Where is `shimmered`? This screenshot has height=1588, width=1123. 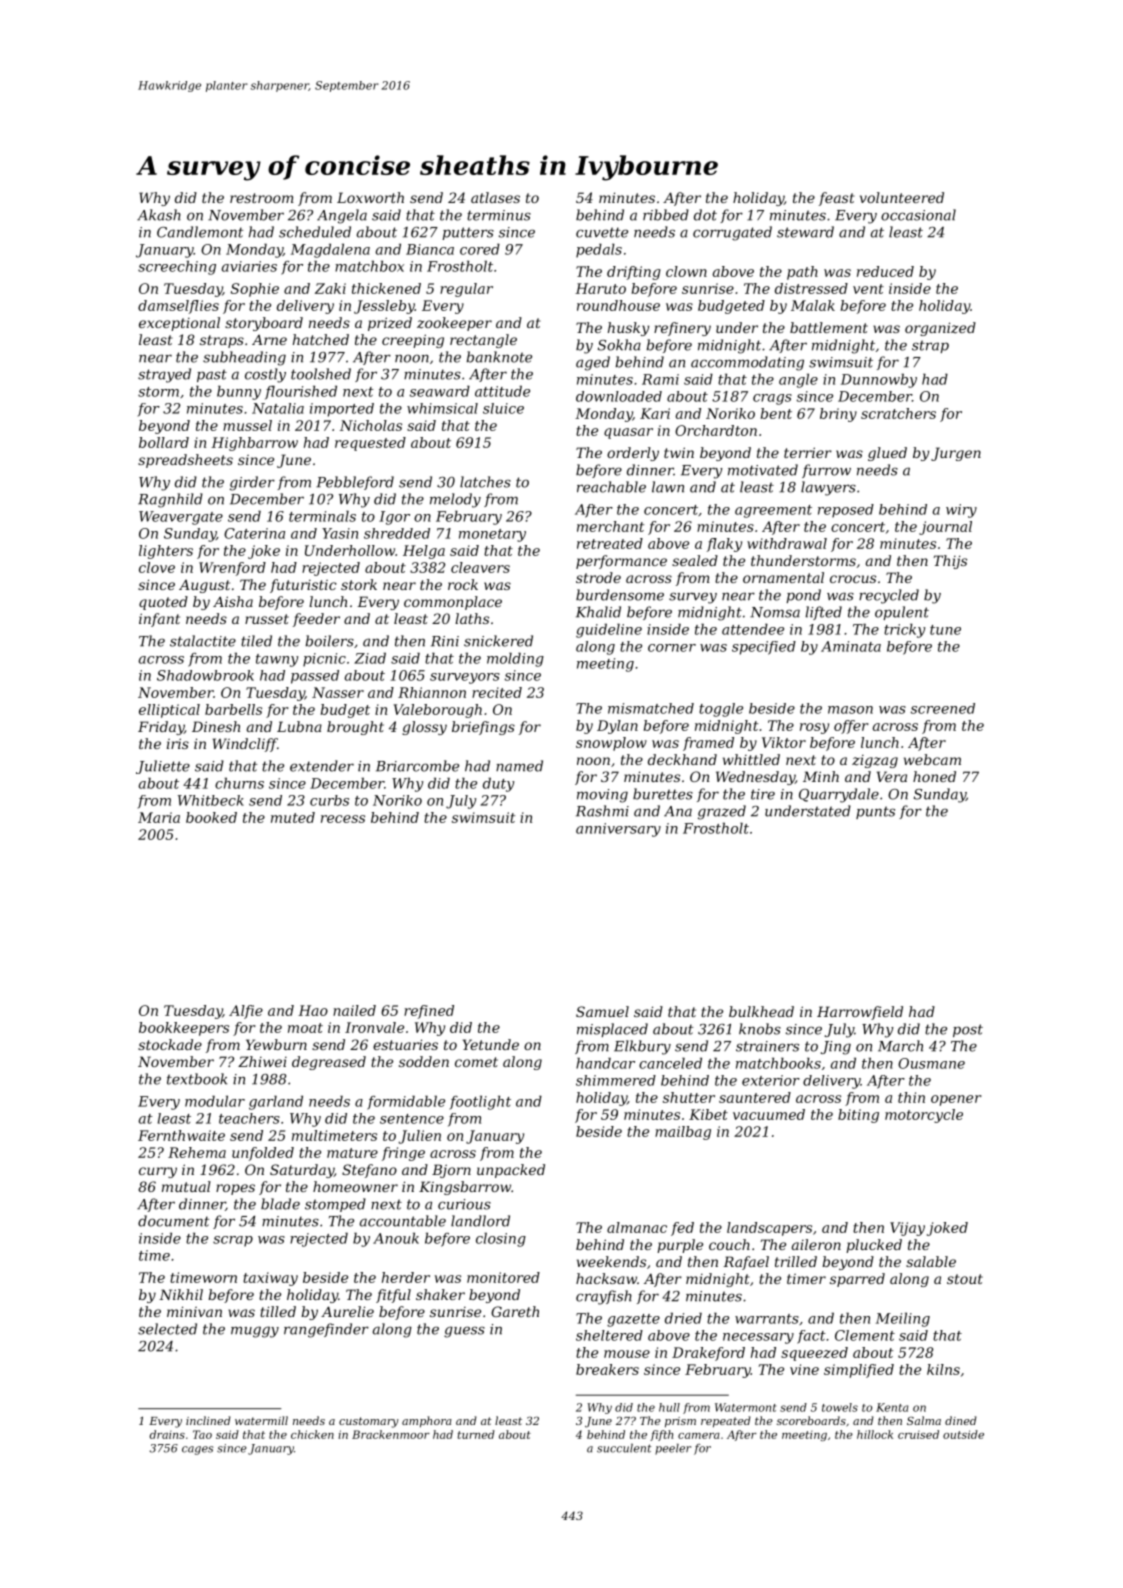
shimmered is located at coordinates (616, 1080).
